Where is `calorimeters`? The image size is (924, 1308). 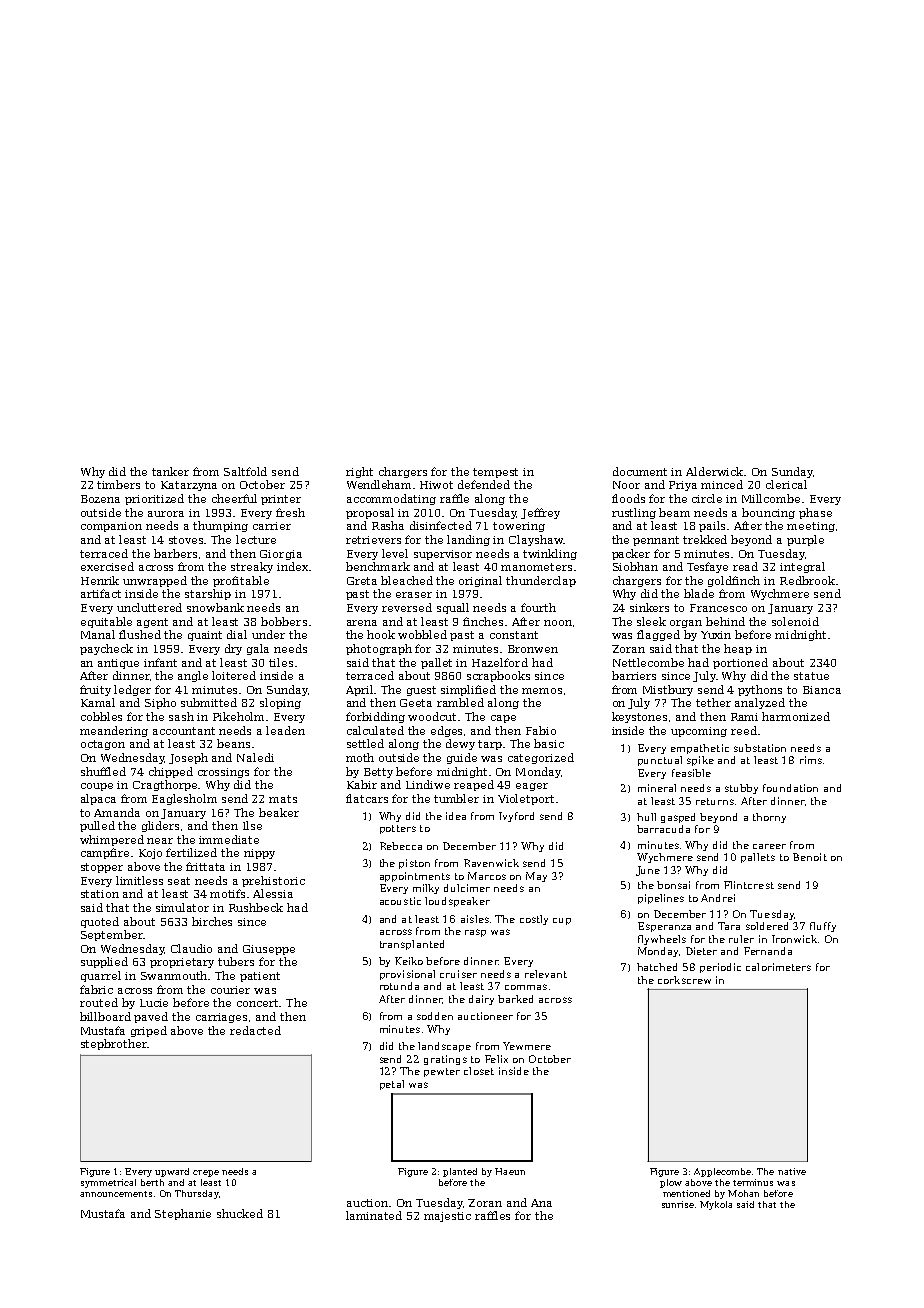
calorimeters is located at coordinates (778, 967).
